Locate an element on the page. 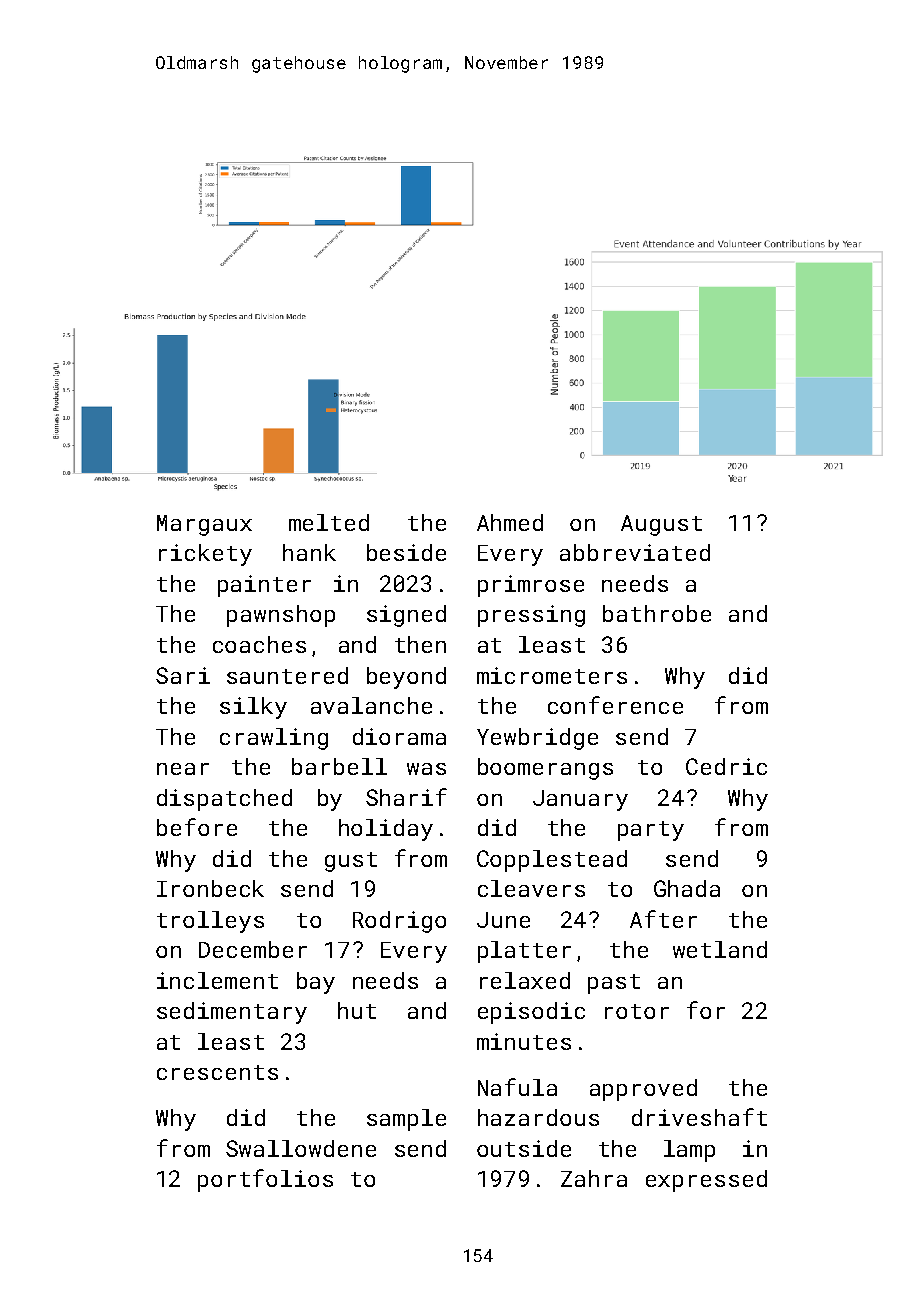  dispatched is located at coordinates (224, 800).
